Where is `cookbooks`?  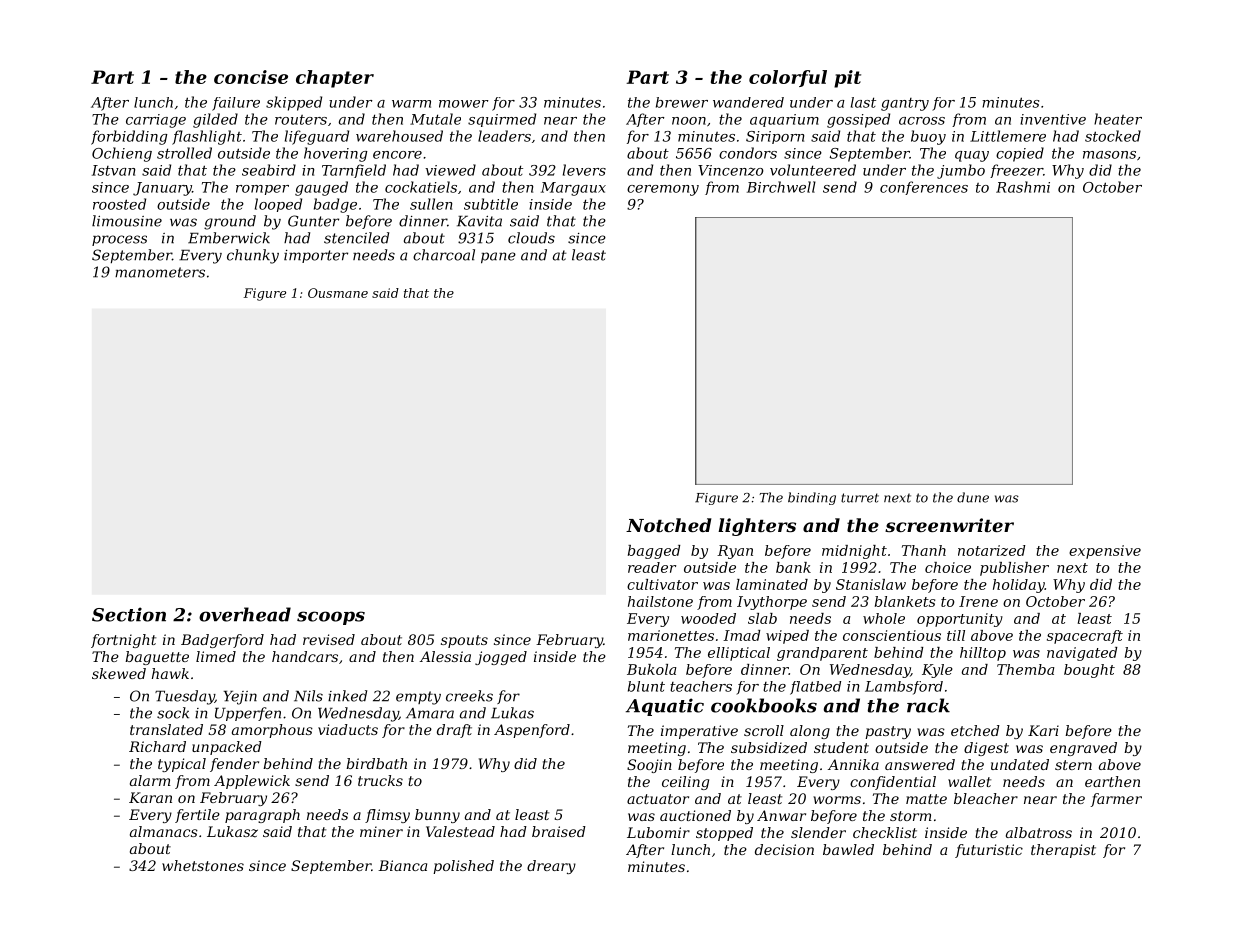 cookbooks is located at coordinates (764, 705).
